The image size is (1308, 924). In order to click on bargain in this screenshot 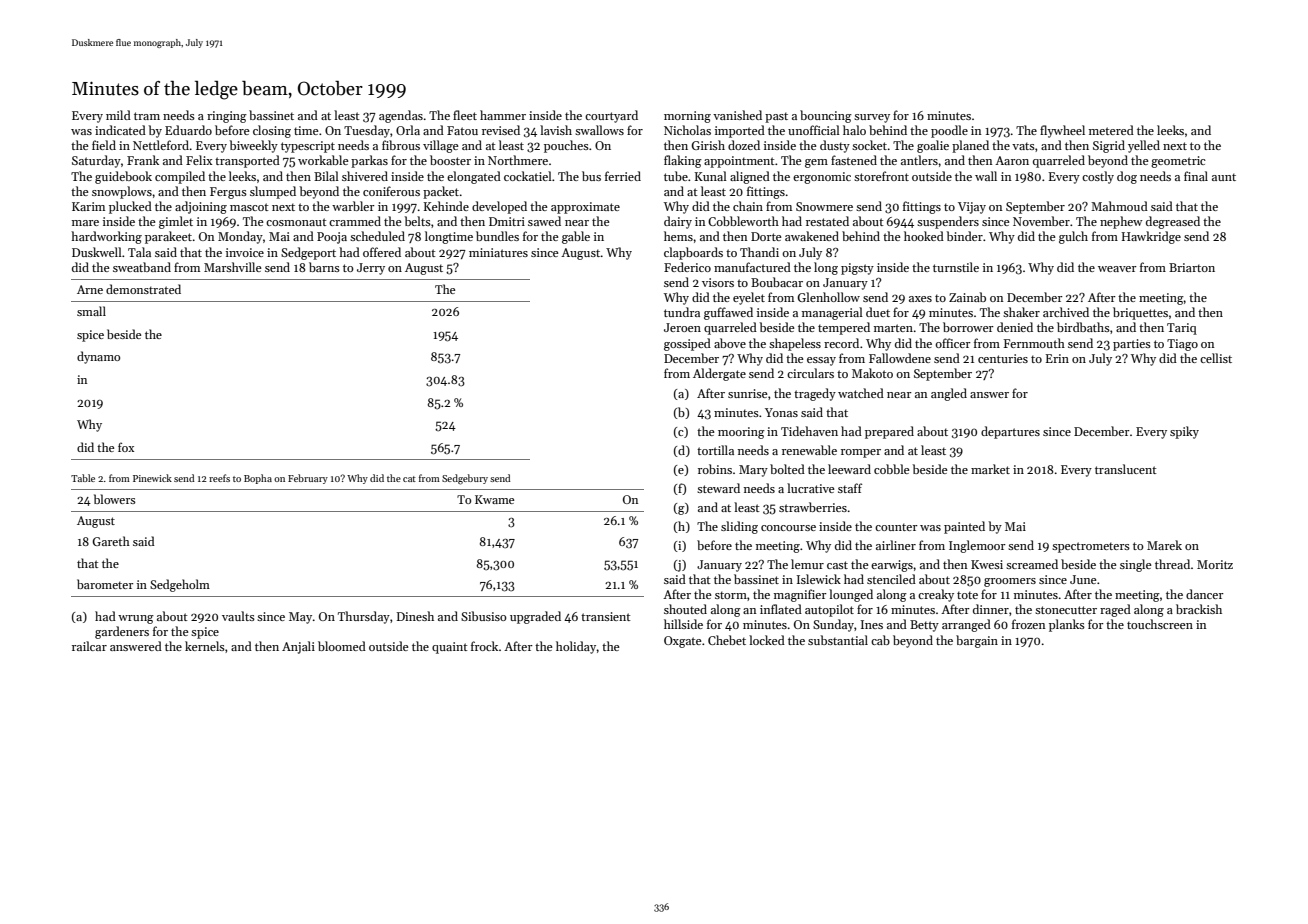, I will do `click(977, 641)`.
